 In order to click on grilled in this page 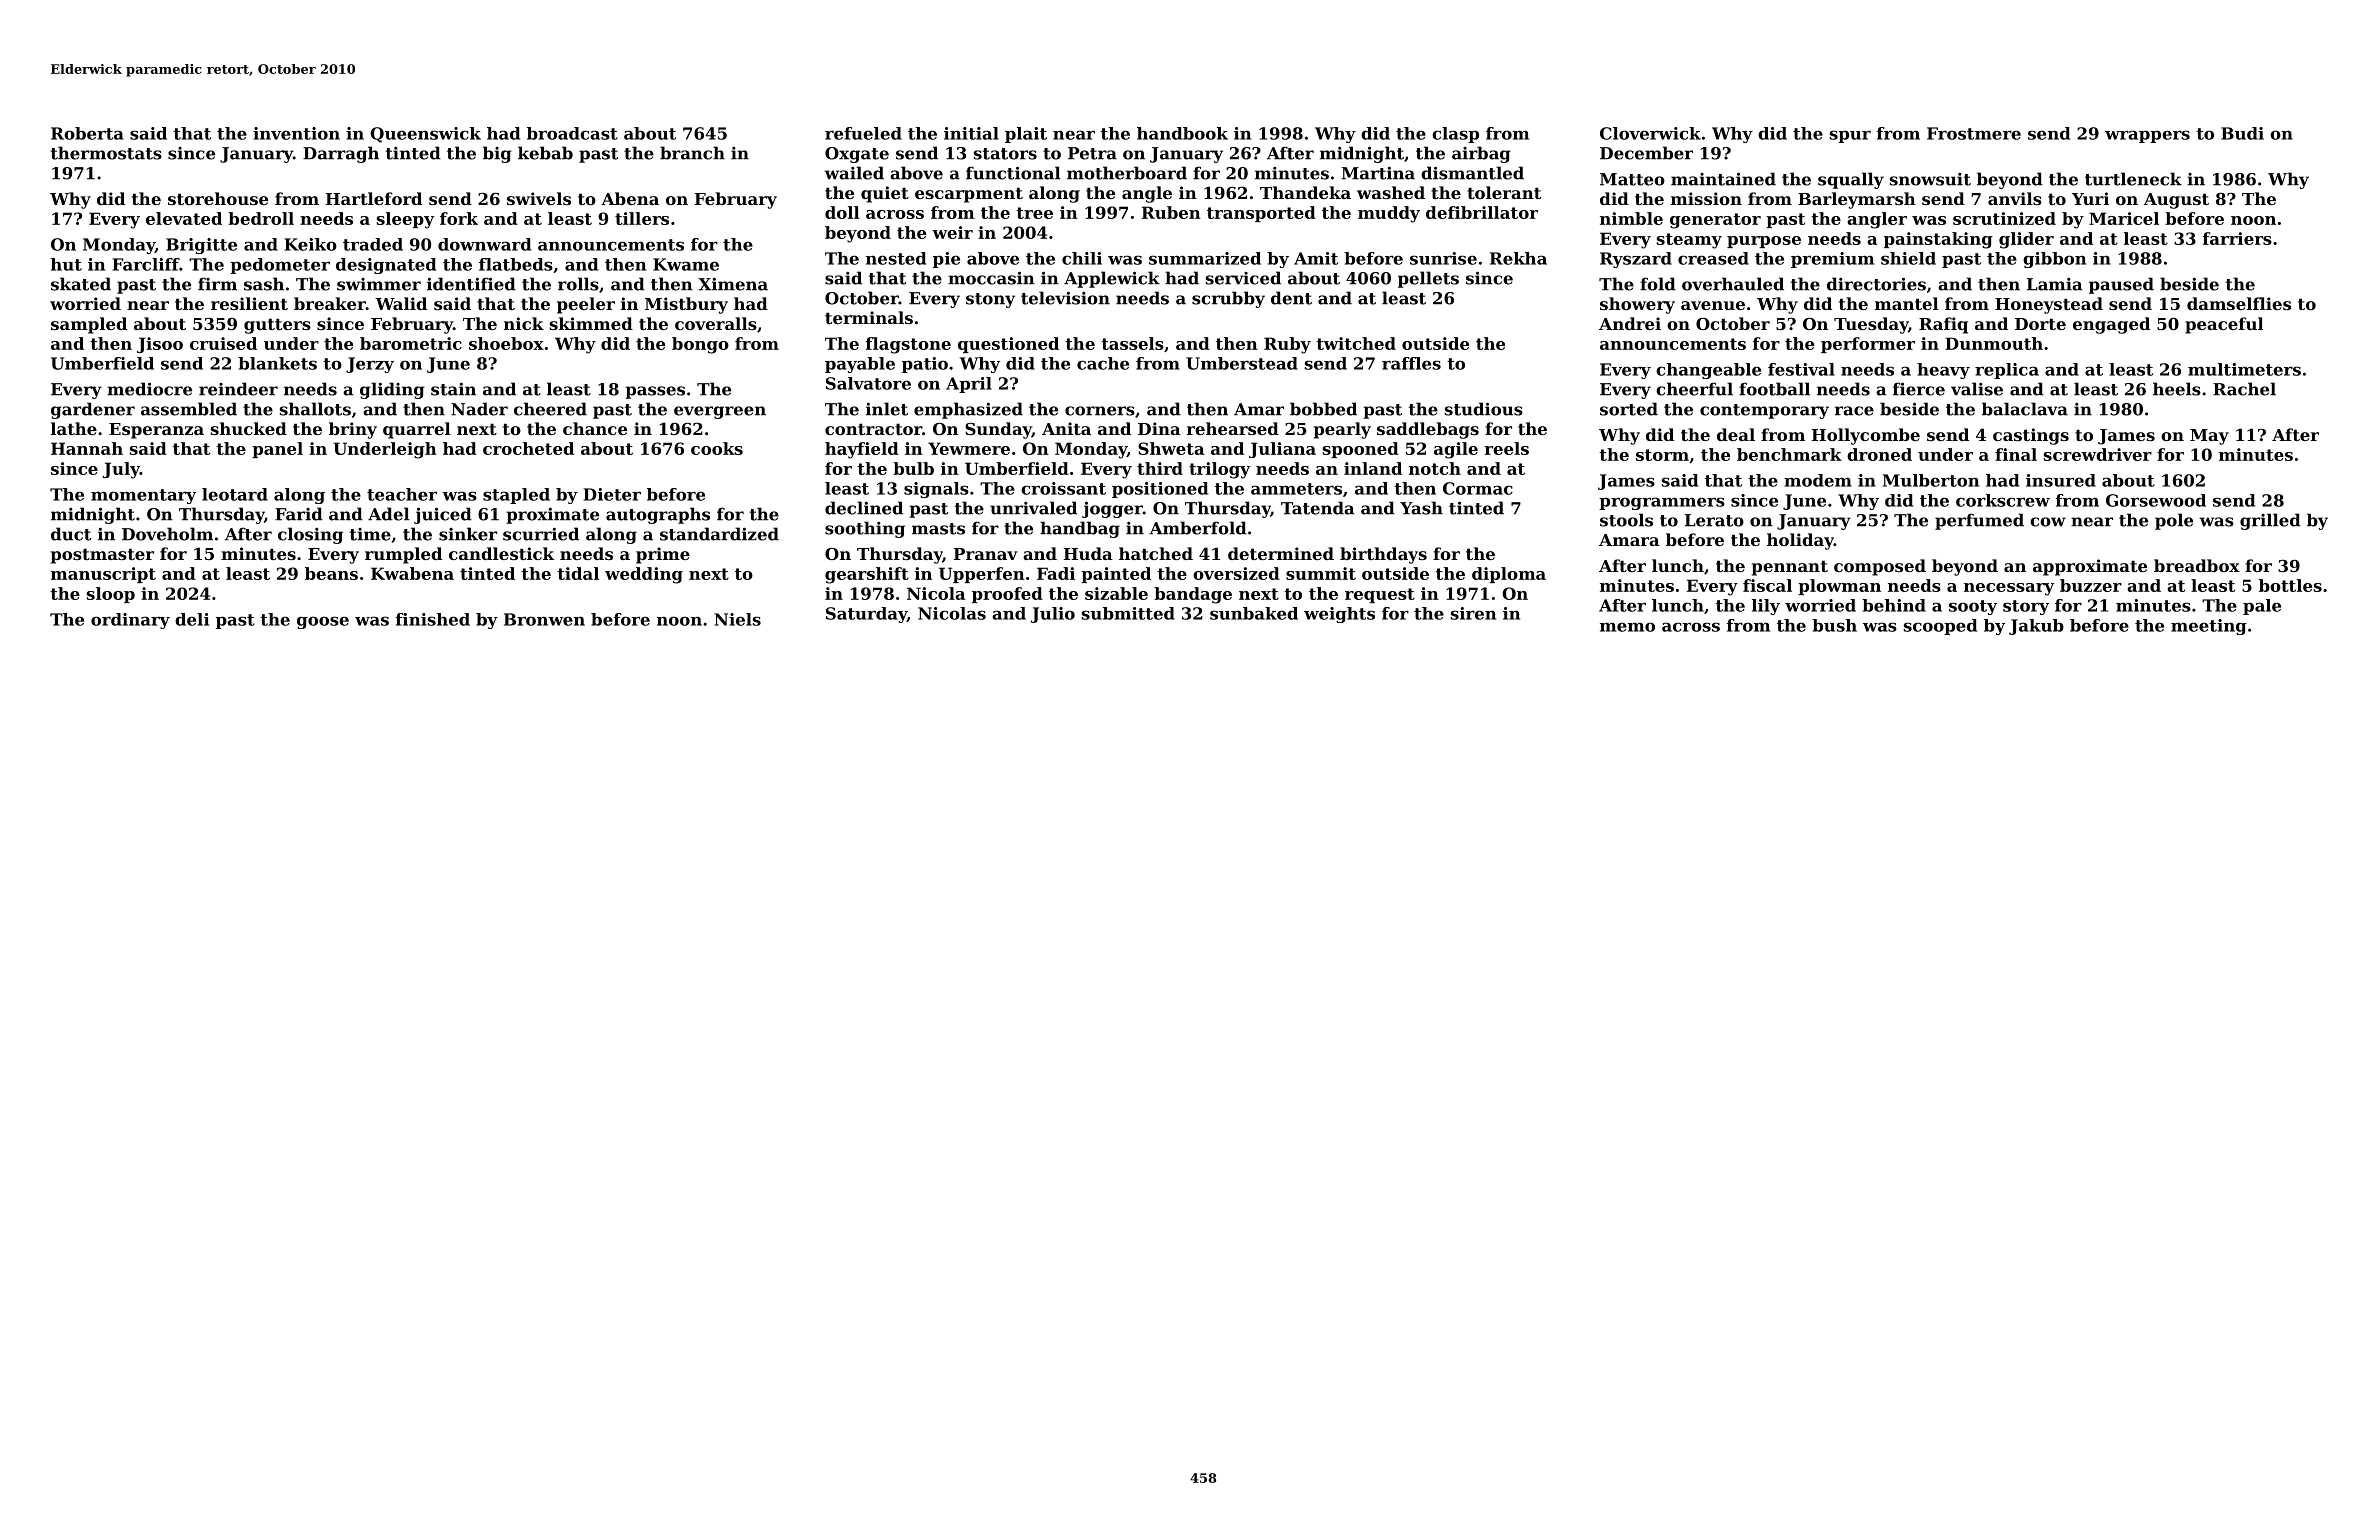, I will do `click(2270, 521)`.
